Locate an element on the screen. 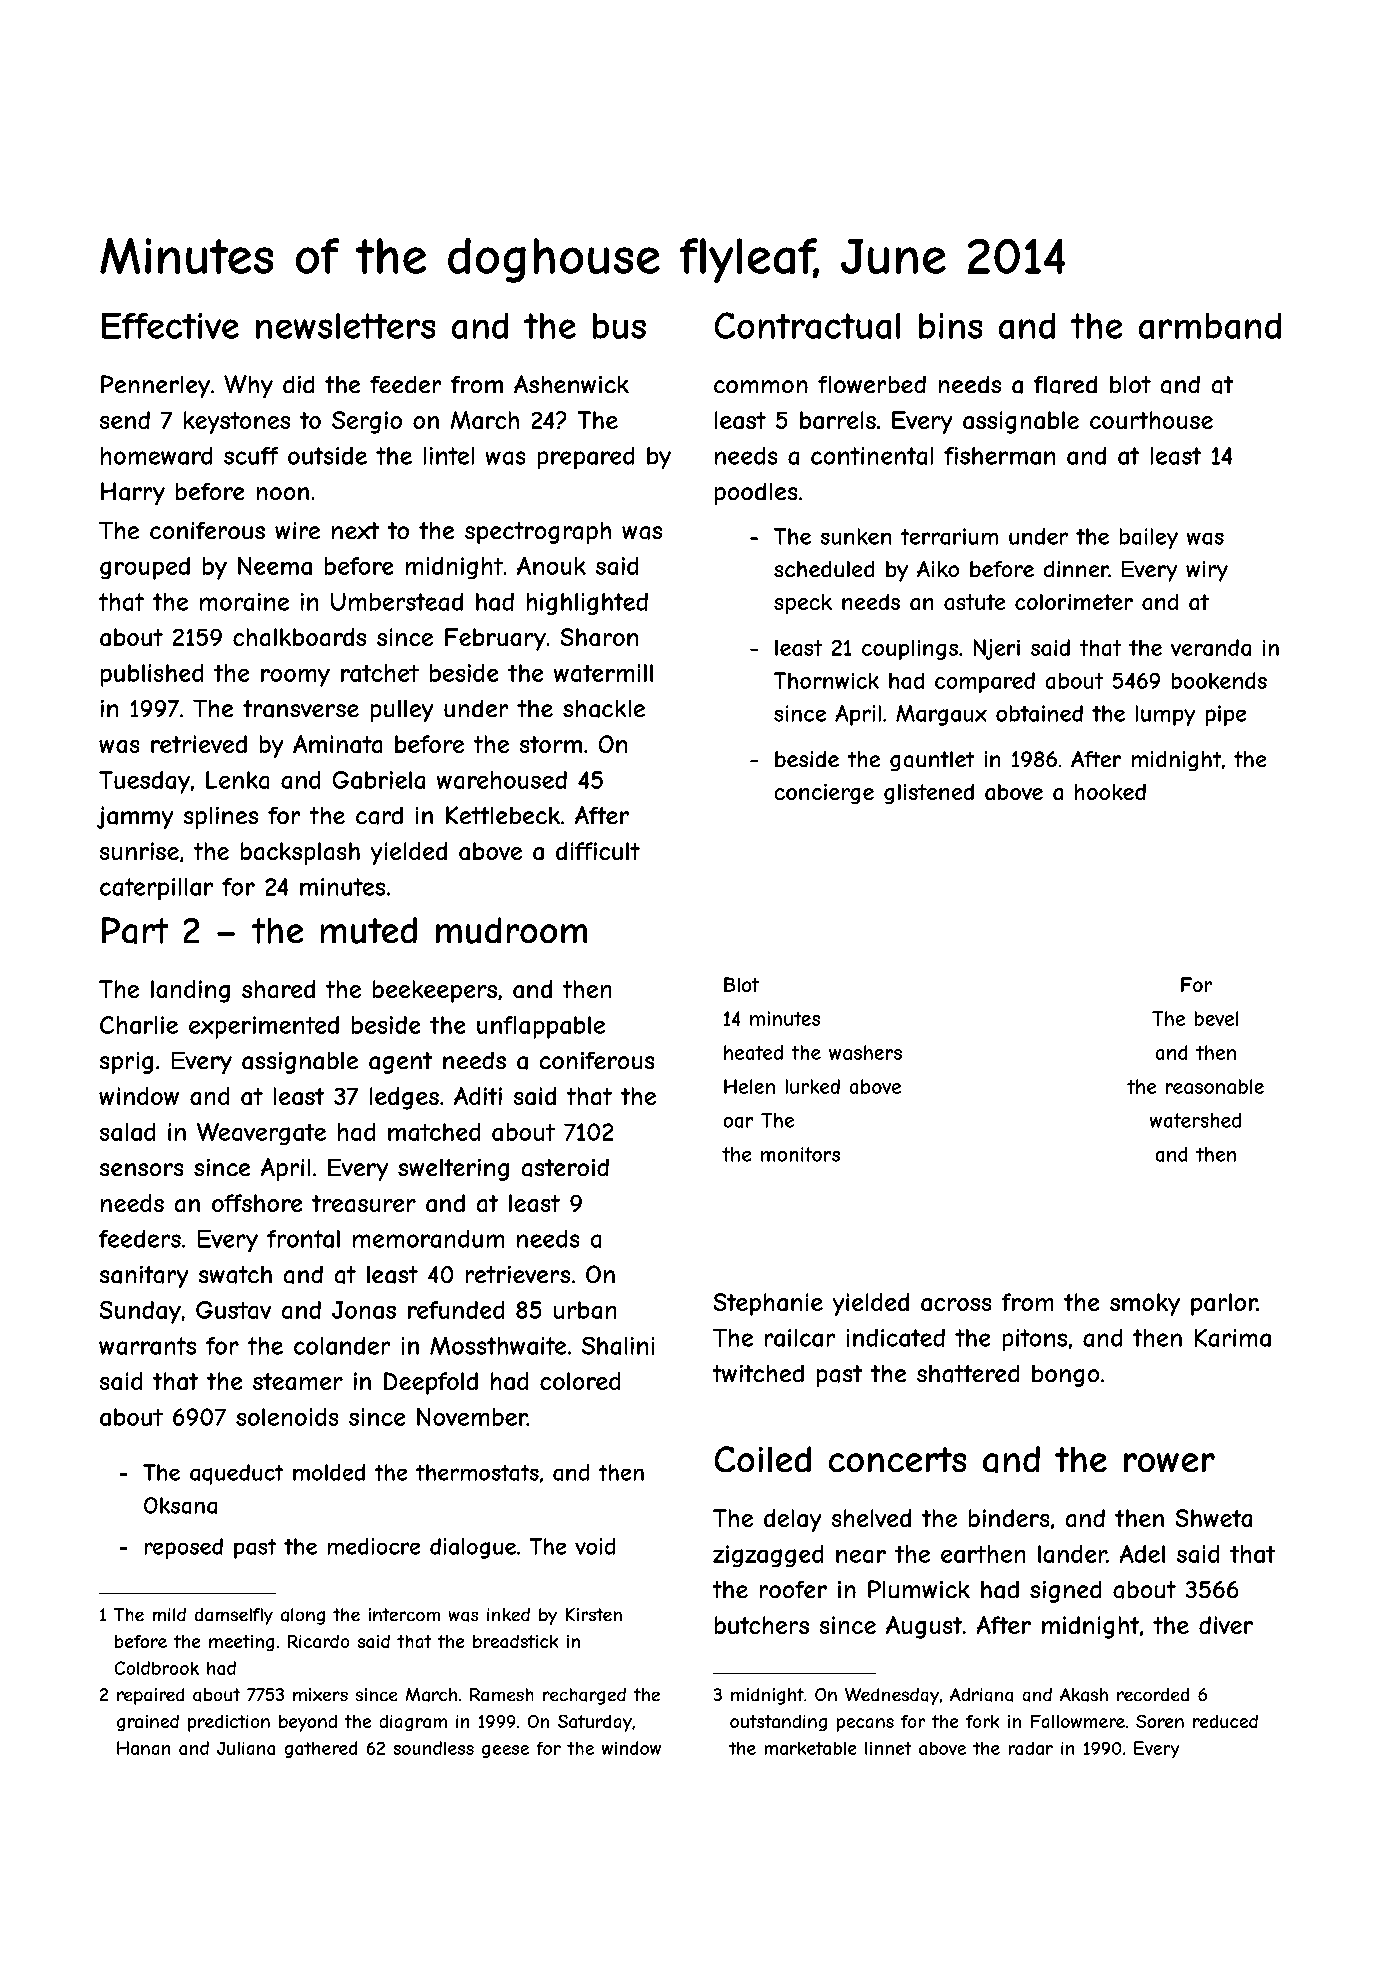 The image size is (1386, 1969). armband is located at coordinates (1210, 326).
